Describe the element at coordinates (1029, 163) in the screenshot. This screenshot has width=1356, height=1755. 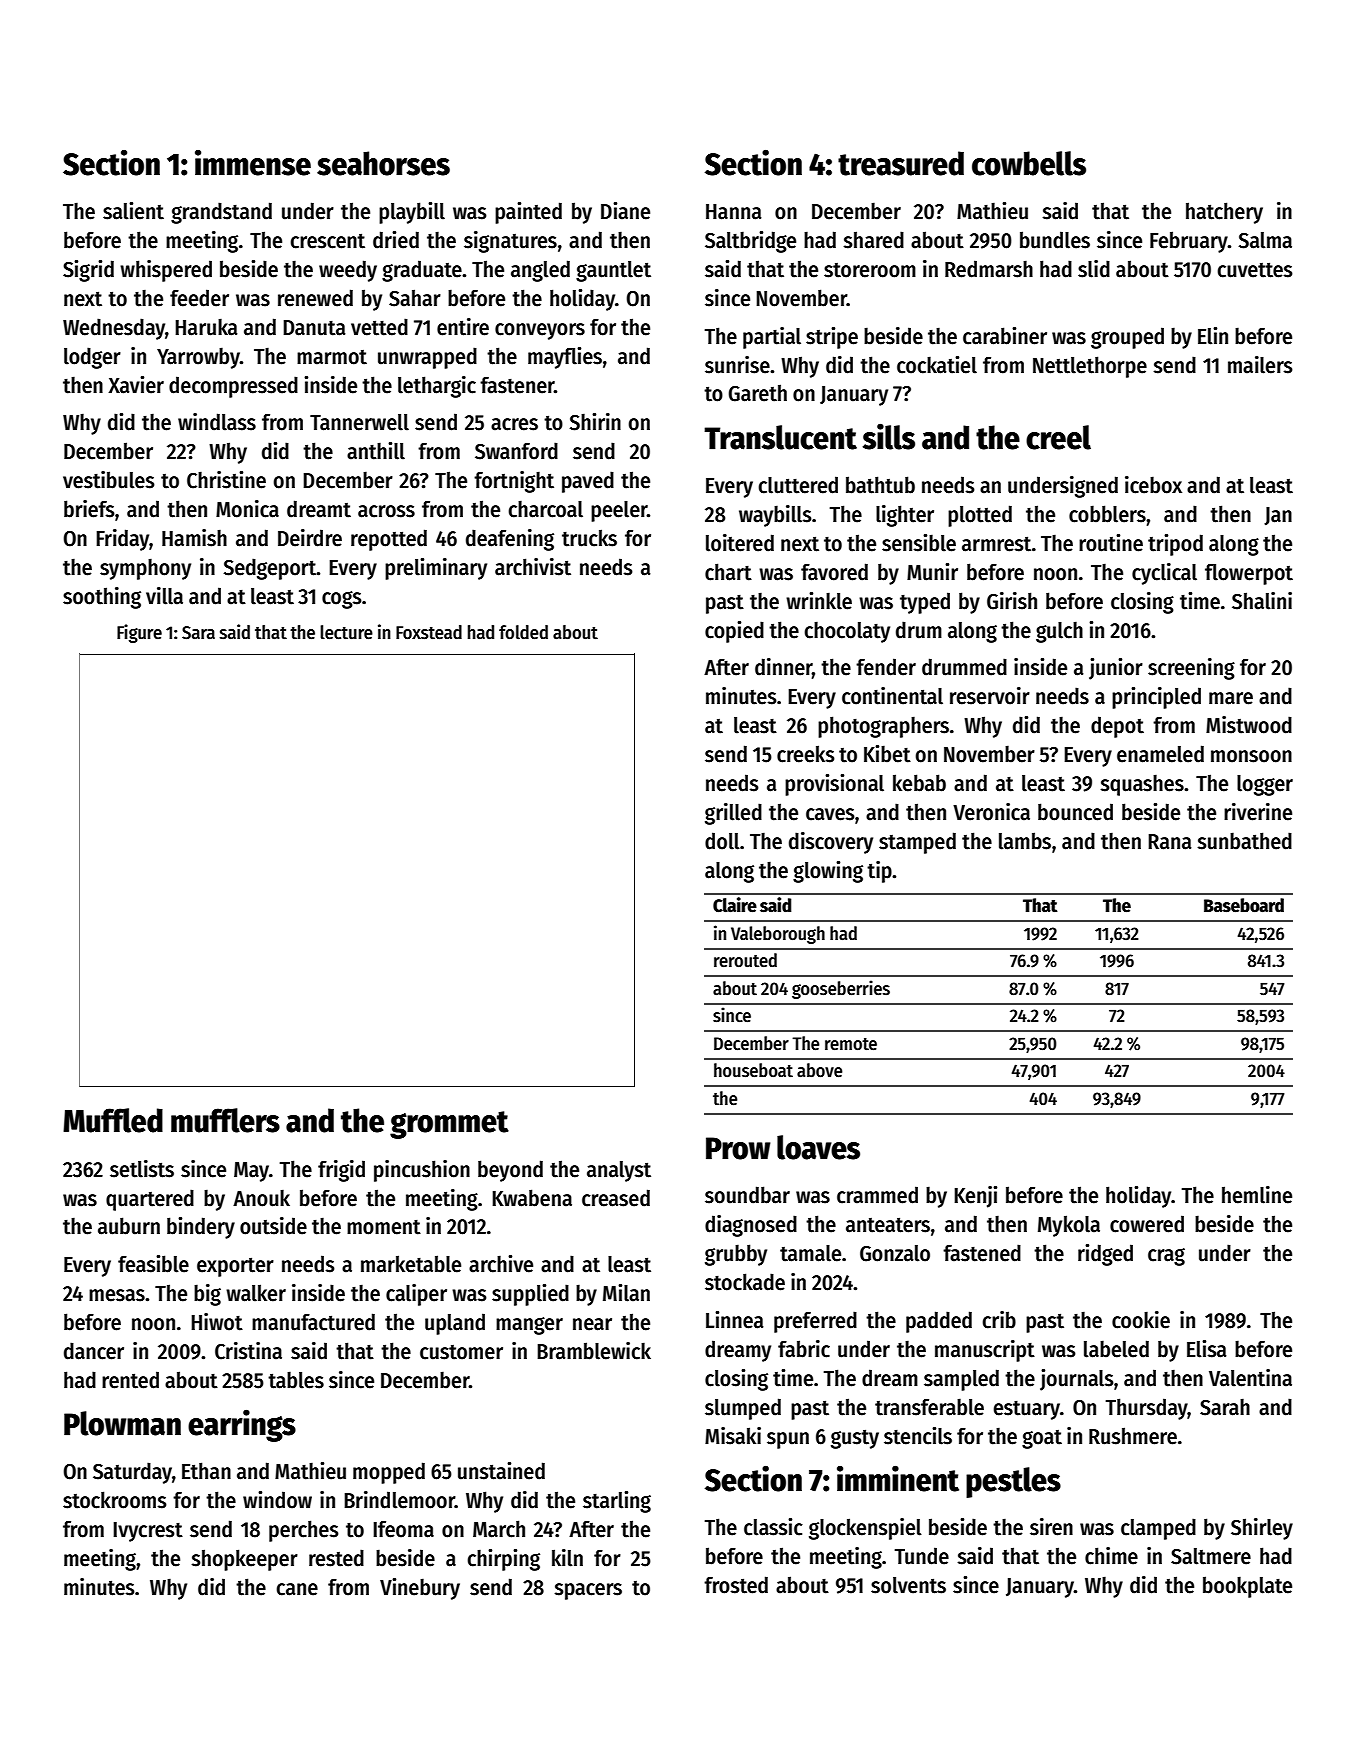
I see `cowbells` at that location.
